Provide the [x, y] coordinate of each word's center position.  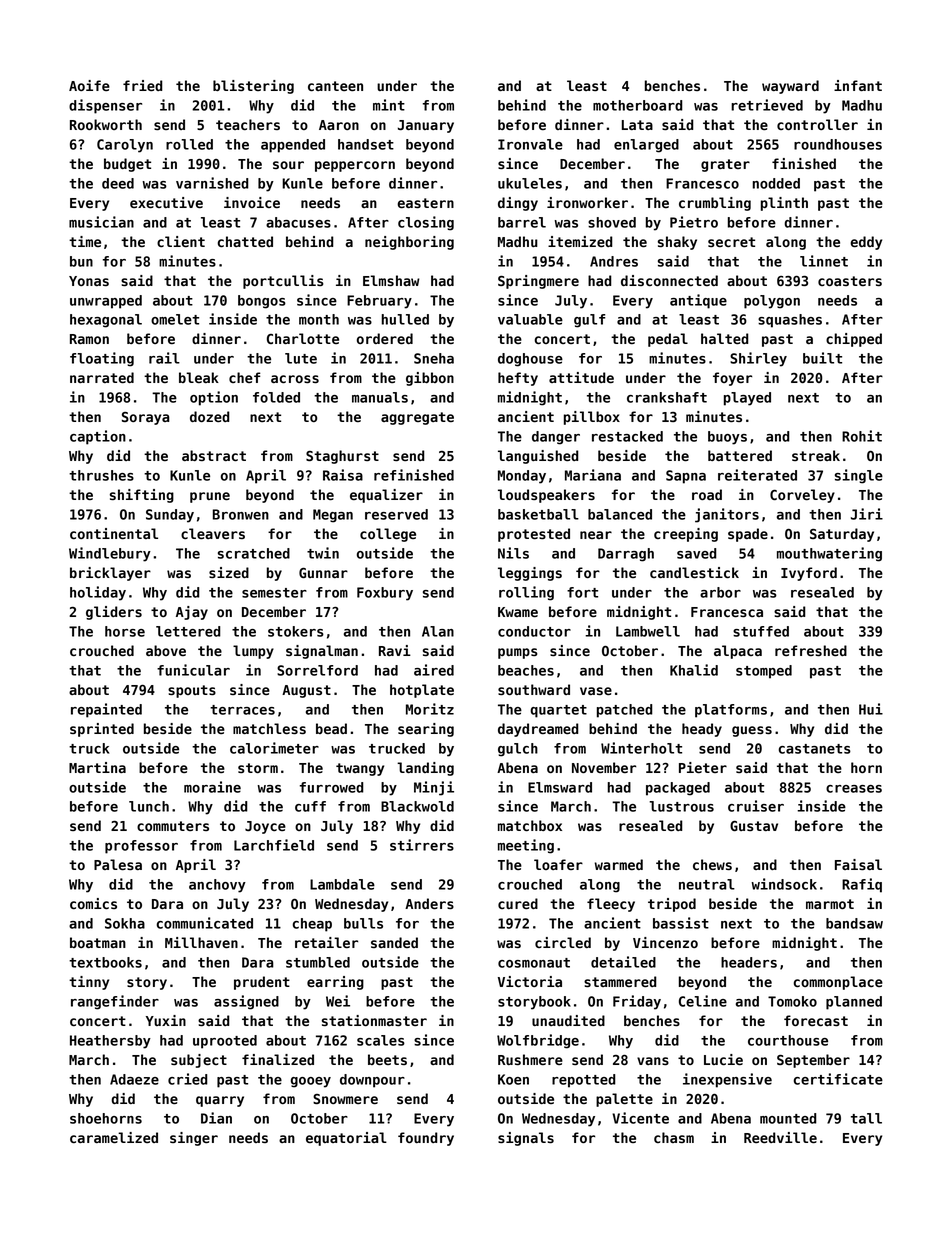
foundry [426, 1139]
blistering [253, 87]
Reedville [780, 1138]
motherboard [638, 105]
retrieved [767, 105]
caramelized [114, 1138]
